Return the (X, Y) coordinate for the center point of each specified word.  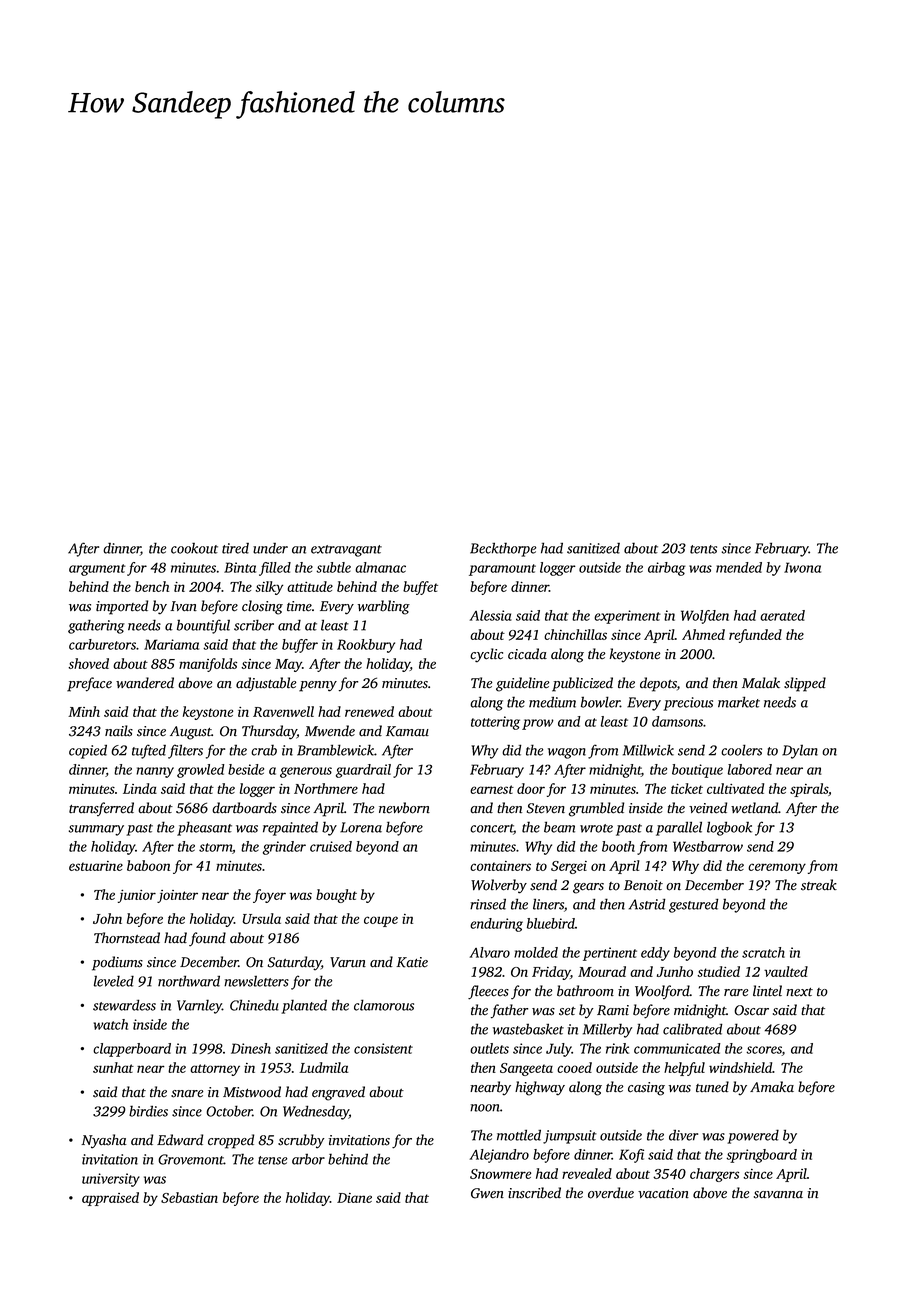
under (270, 548)
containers (500, 866)
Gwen (487, 1193)
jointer (177, 896)
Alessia (491, 615)
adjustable (266, 684)
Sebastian (189, 1197)
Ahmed (703, 634)
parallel (679, 829)
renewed (369, 711)
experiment (627, 617)
